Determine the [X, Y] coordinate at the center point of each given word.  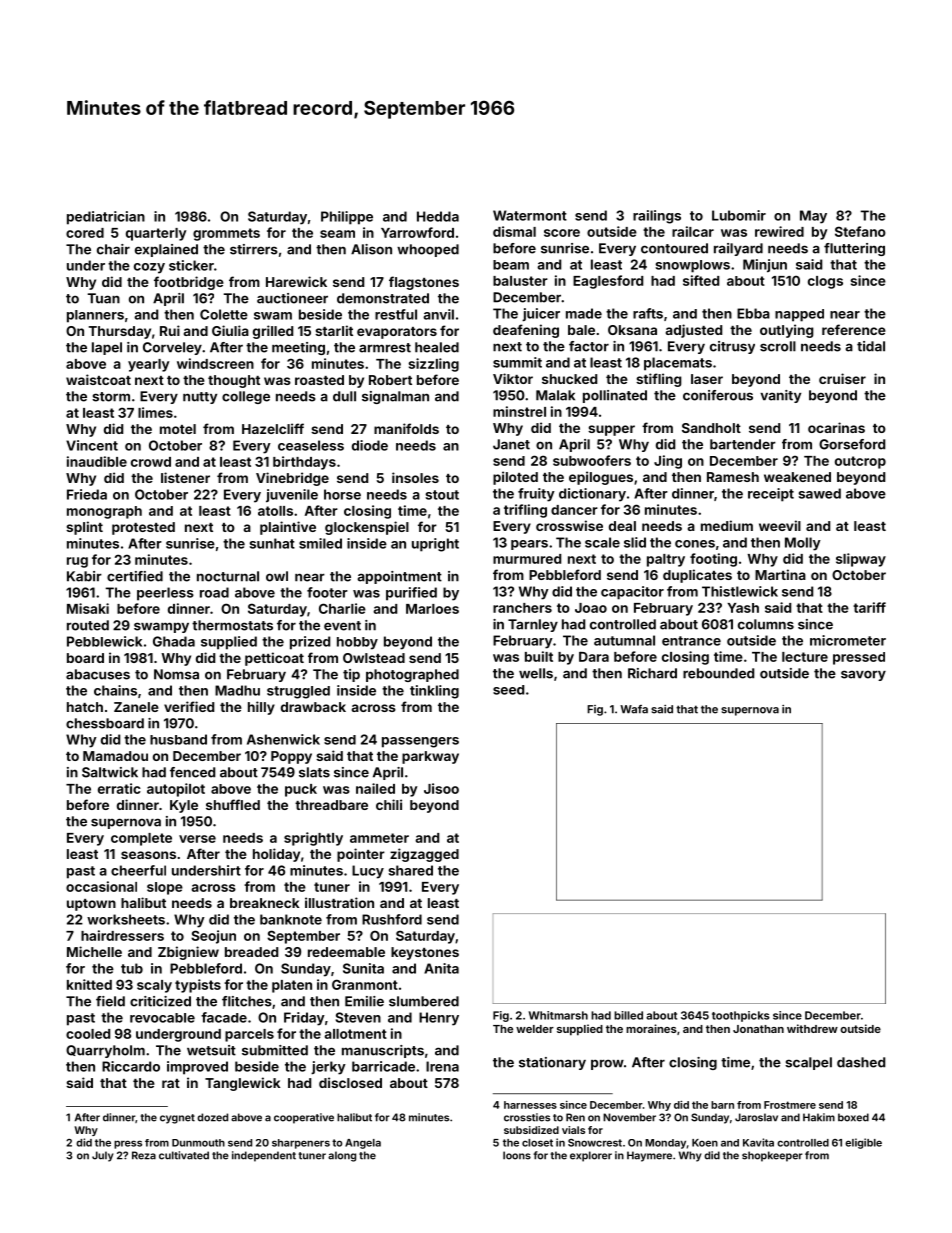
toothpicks [741, 1016]
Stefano [860, 231]
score [562, 233]
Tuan [103, 298]
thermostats [232, 625]
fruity [536, 495]
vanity [780, 396]
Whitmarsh [558, 1015]
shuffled [233, 804]
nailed [375, 788]
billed [628, 1015]
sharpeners [301, 1144]
